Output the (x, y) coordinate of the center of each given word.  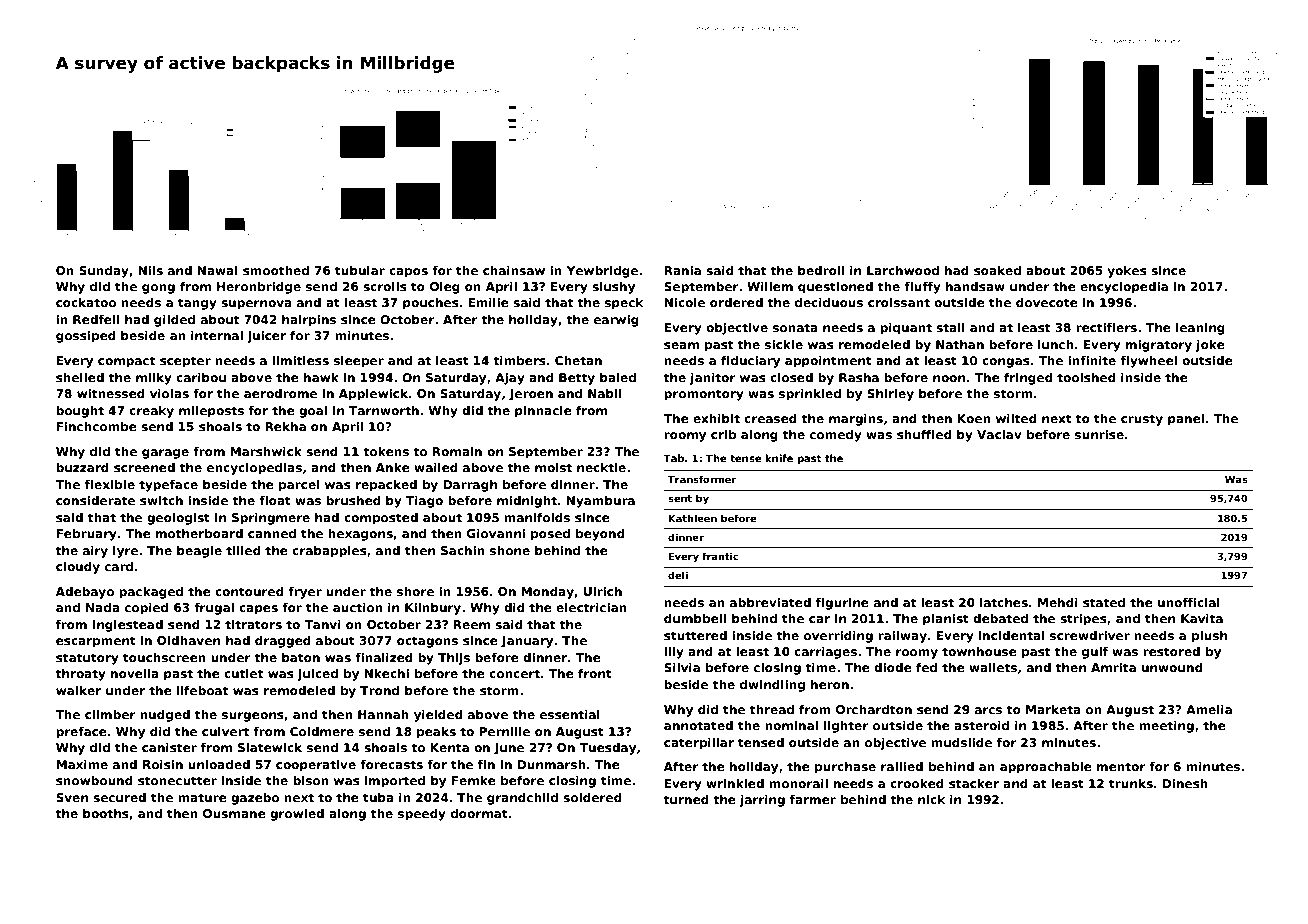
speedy (422, 815)
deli (678, 575)
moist (553, 467)
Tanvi (322, 624)
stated (1104, 602)
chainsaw (514, 270)
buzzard (82, 467)
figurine (842, 604)
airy (95, 552)
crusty (1142, 420)
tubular (360, 270)
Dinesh (1185, 783)
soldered (592, 797)
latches (1004, 602)
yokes (1127, 272)
